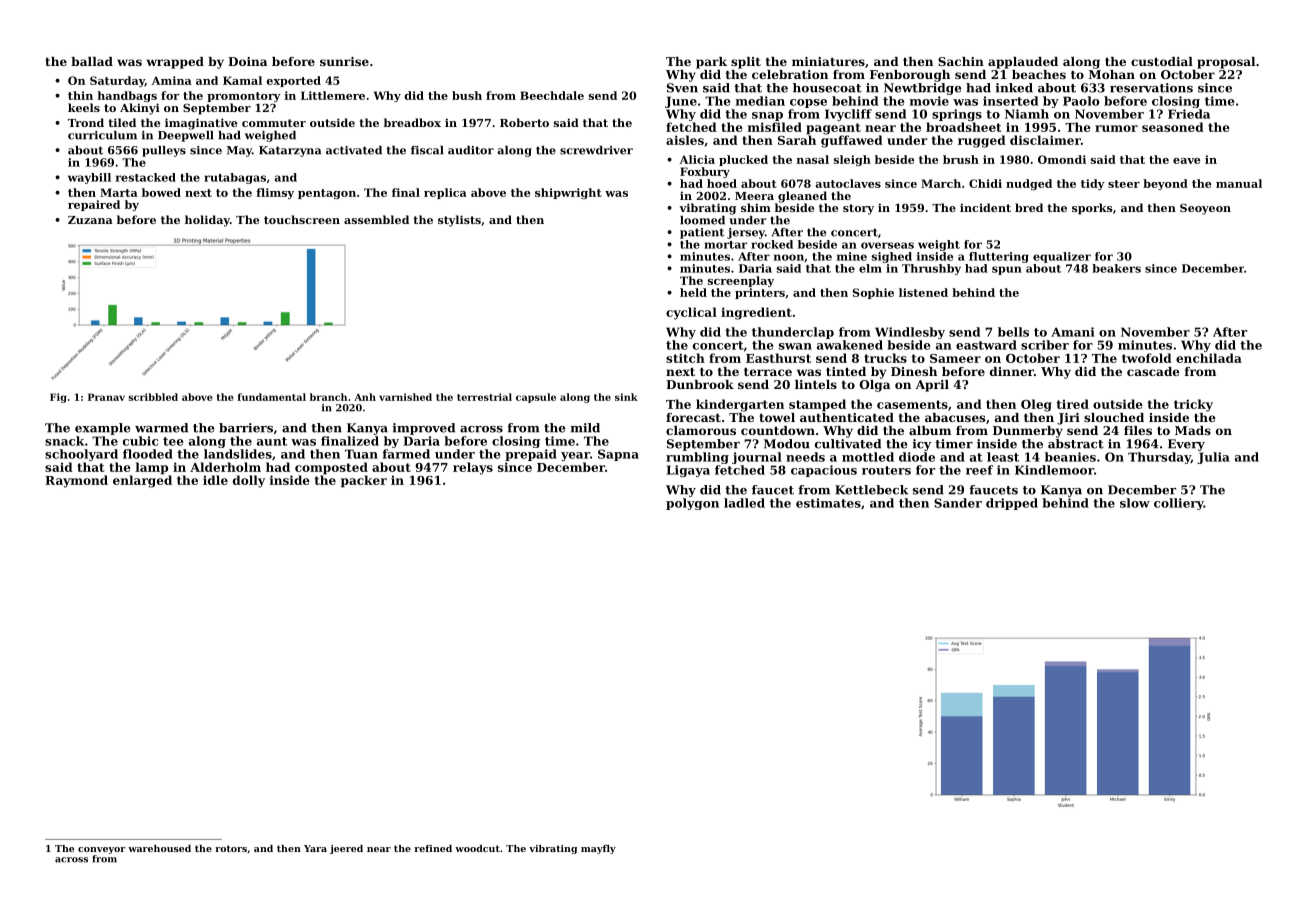 This screenshot has height=924, width=1308. Describe the element at coordinates (524, 122) in the screenshot. I see `Roberto` at that location.
